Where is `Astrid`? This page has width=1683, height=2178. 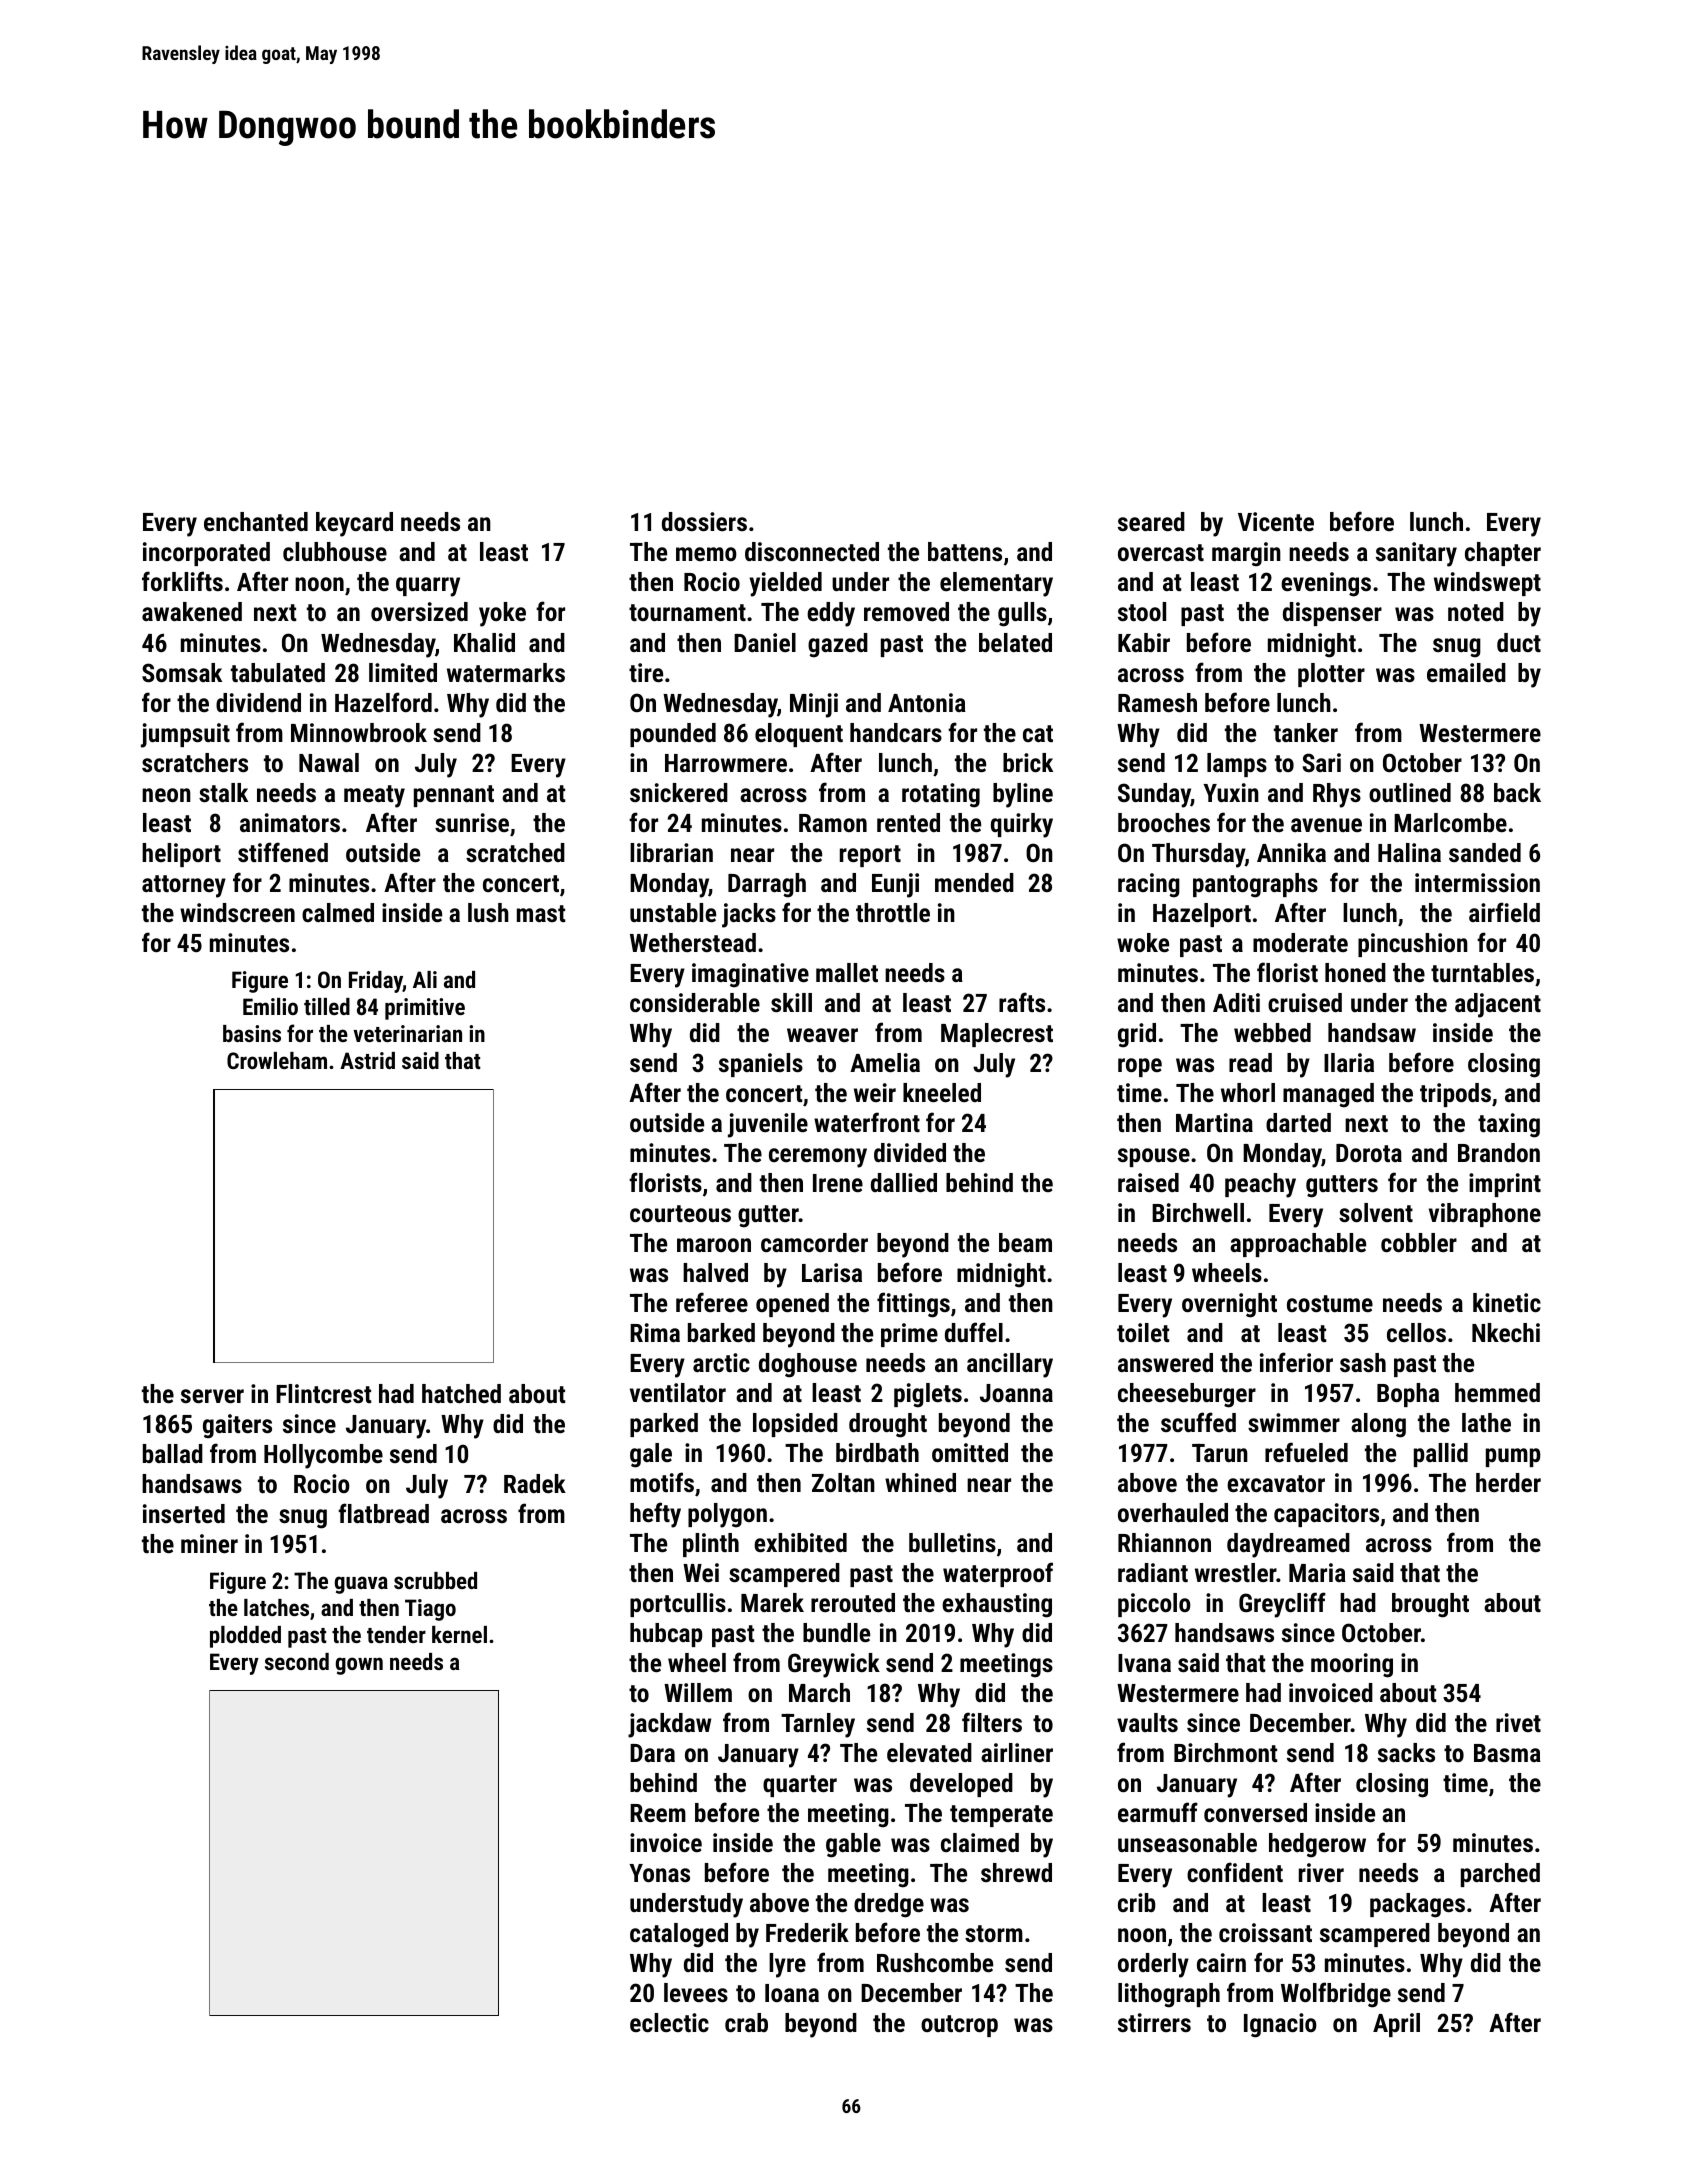
Astrid is located at coordinates (367, 1060).
